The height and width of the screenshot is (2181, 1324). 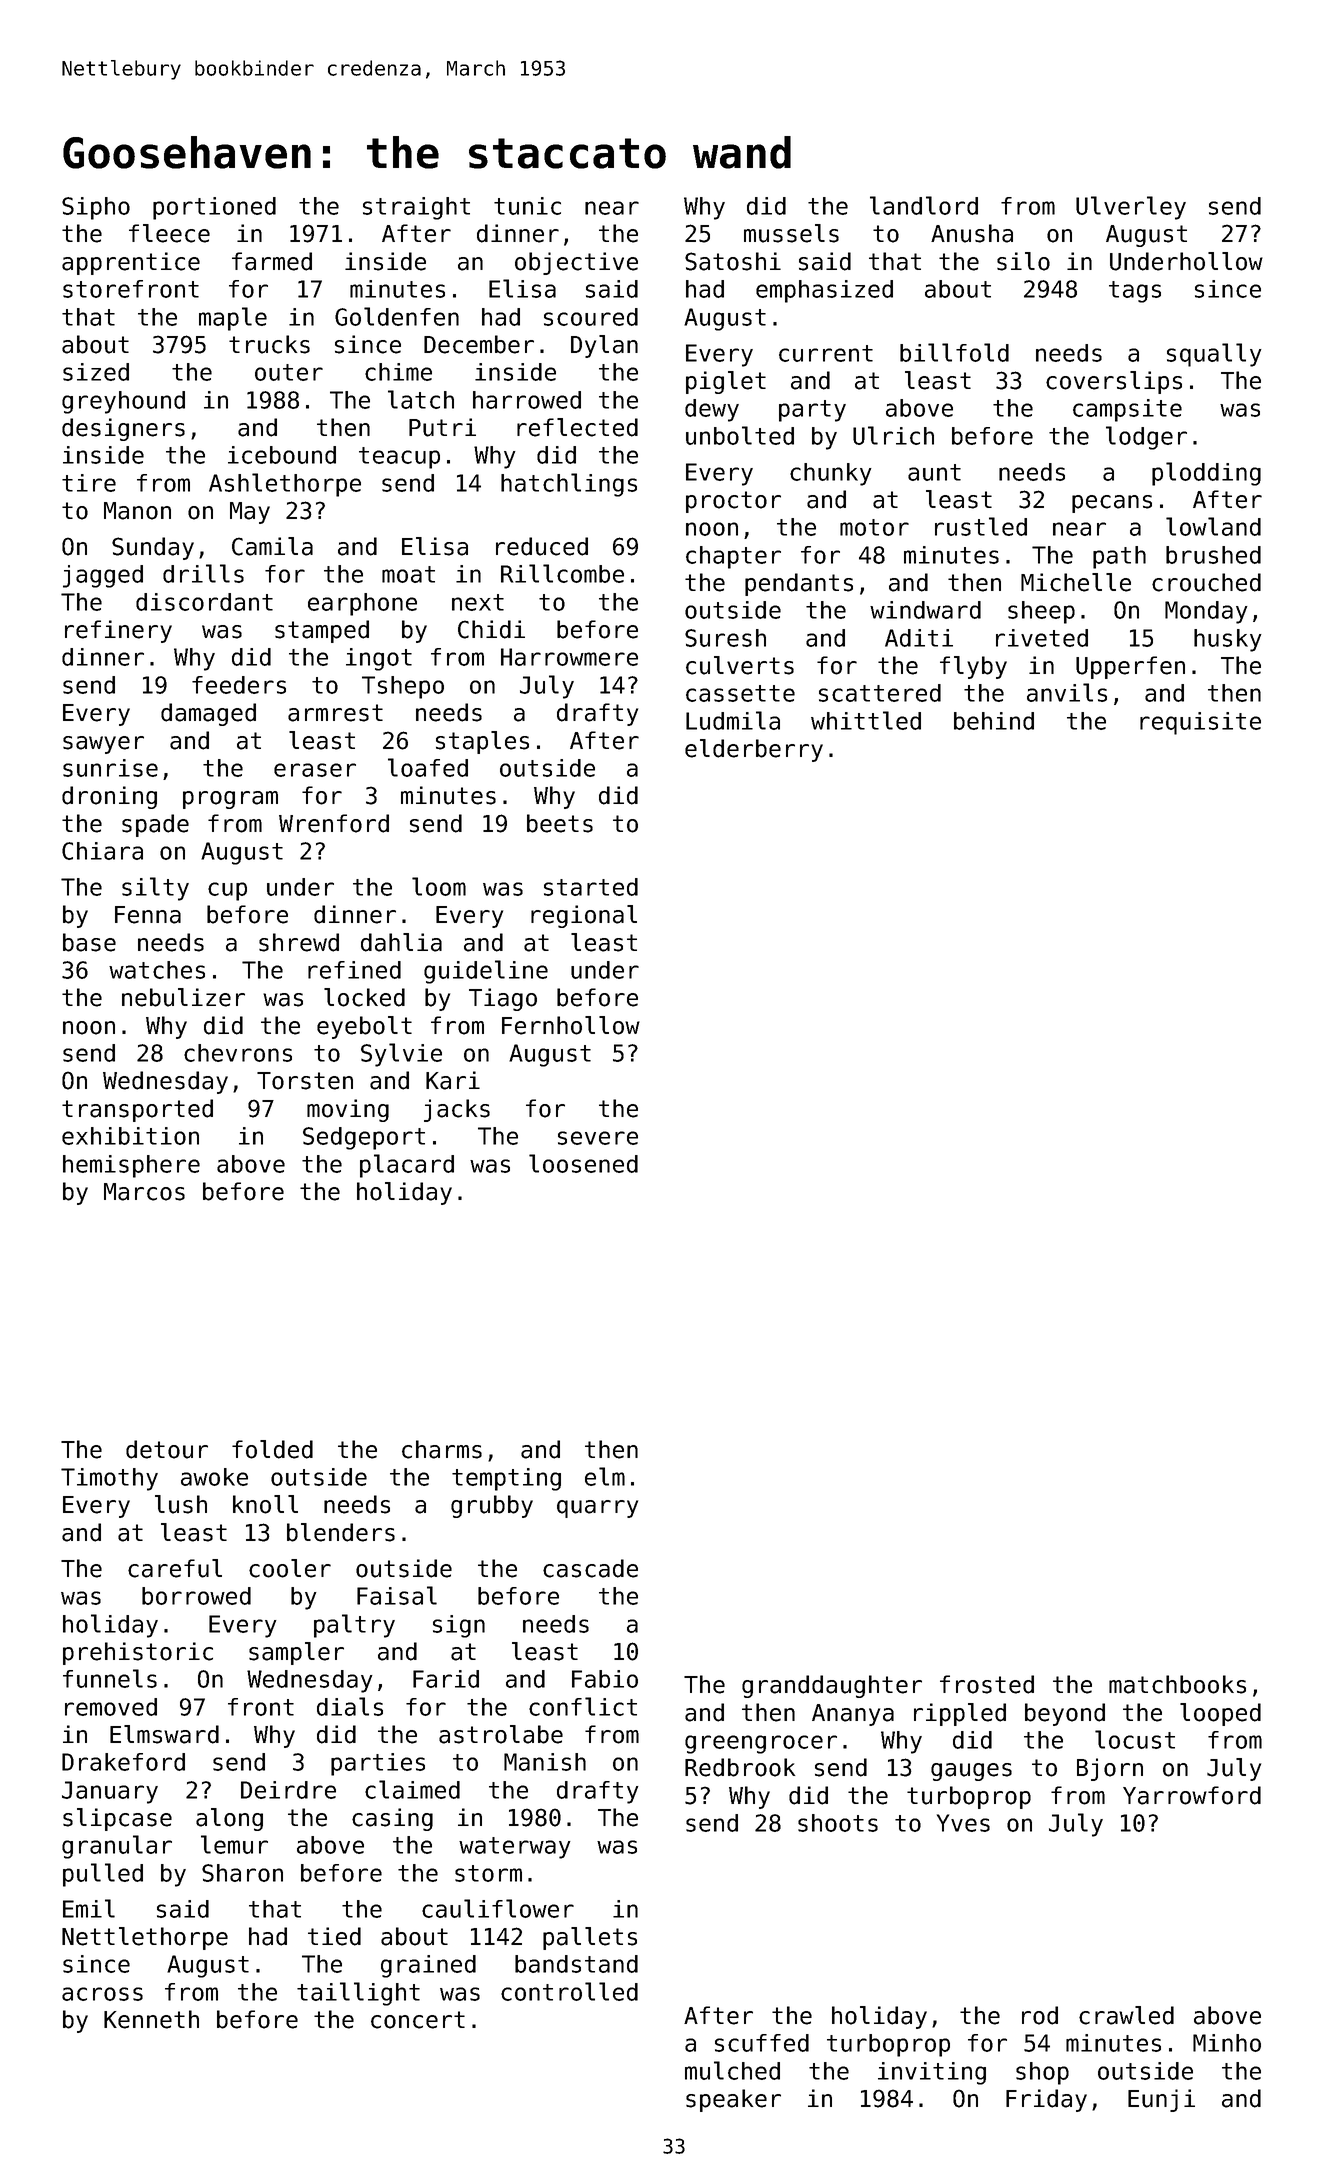 I want to click on silo, so click(x=1023, y=261).
